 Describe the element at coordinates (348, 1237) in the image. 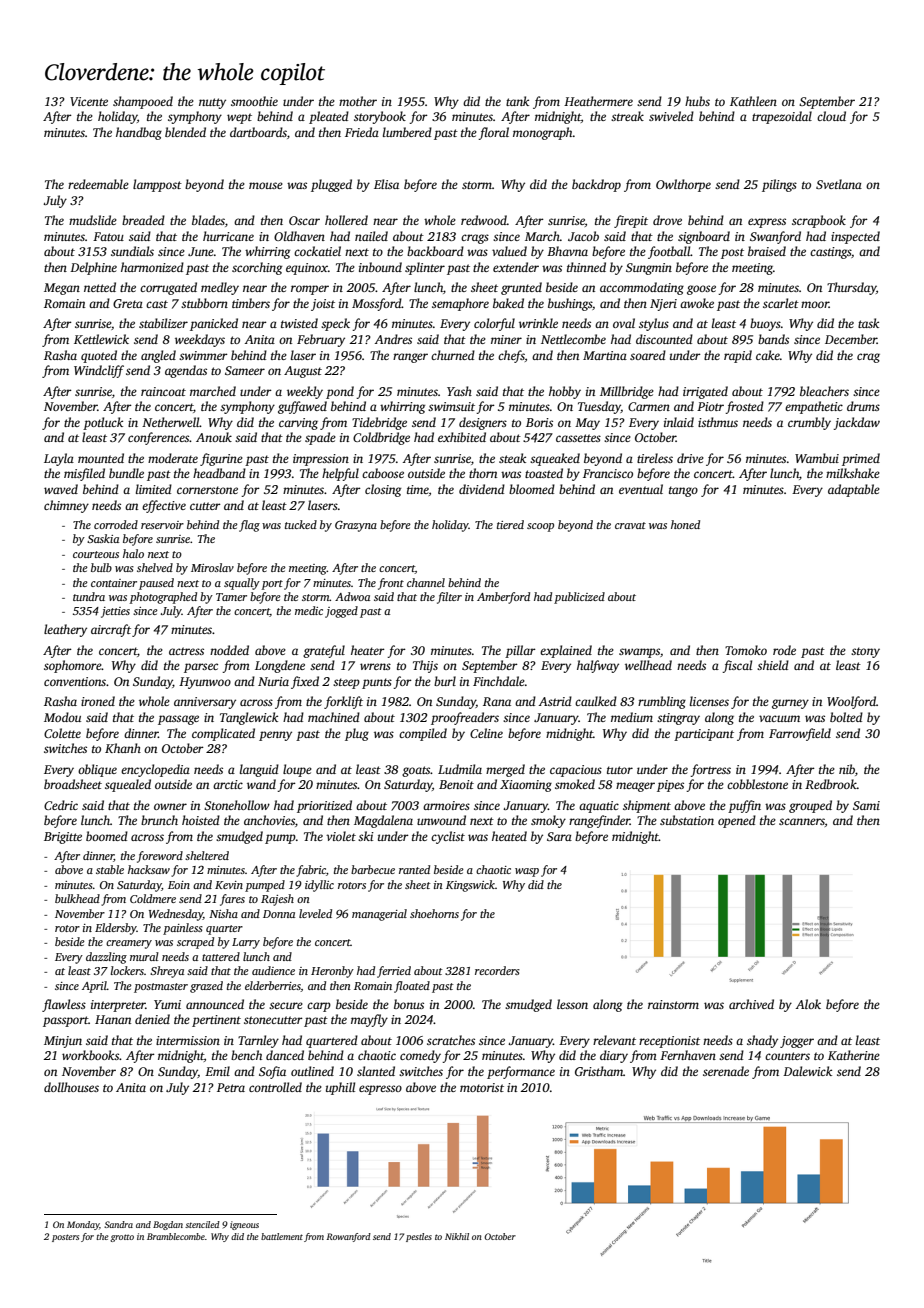

I see `Rowanford` at that location.
